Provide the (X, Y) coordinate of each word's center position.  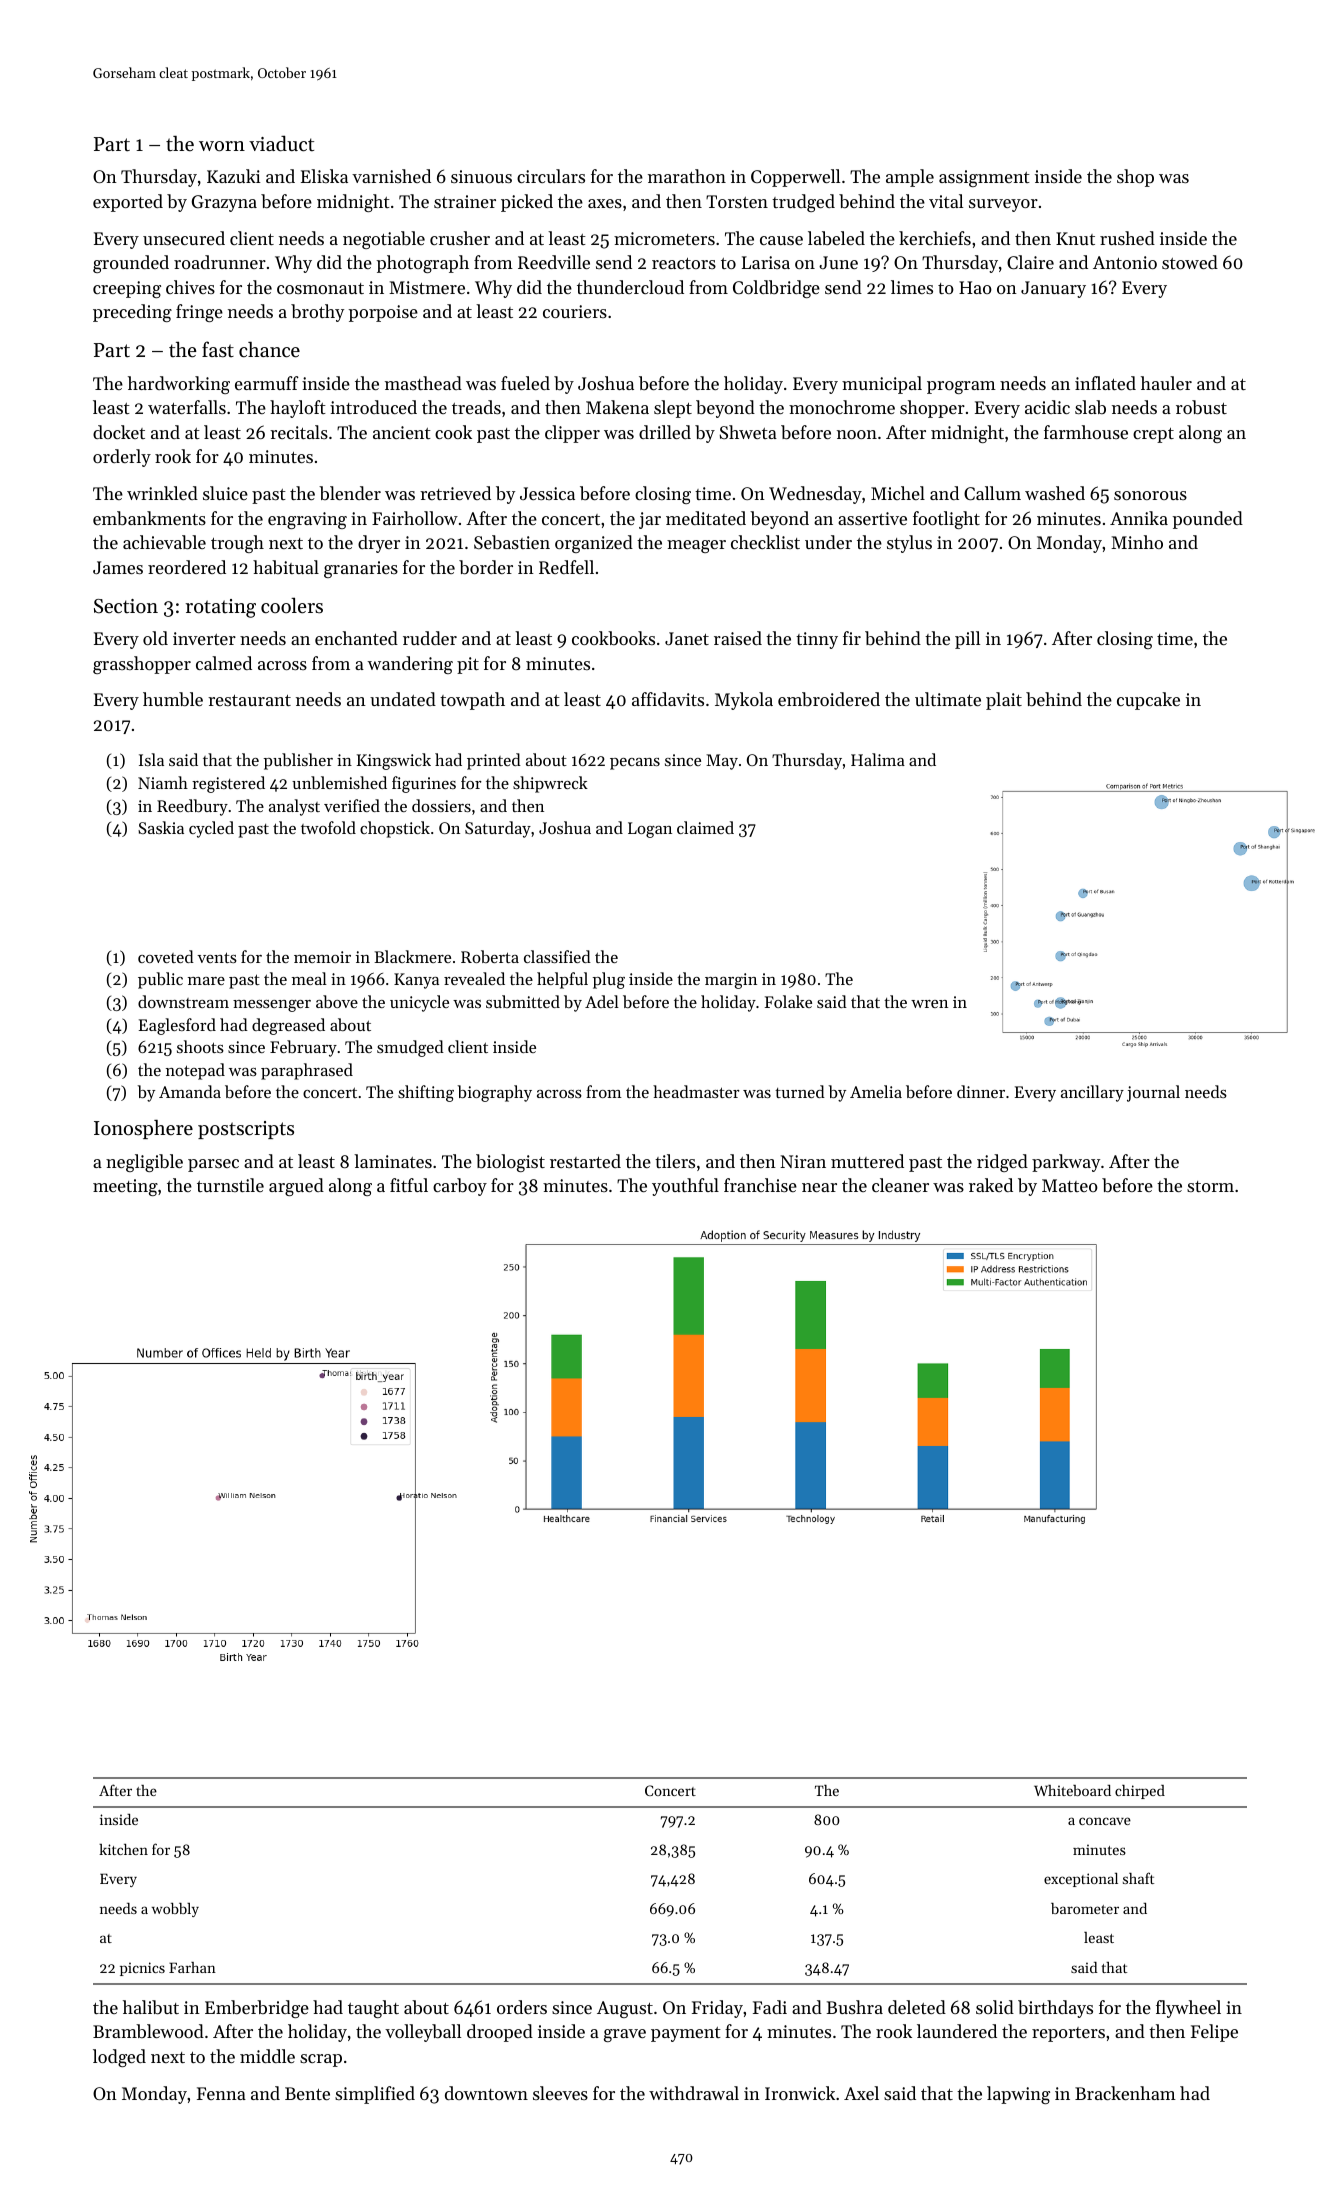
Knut (1075, 238)
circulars (551, 176)
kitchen (123, 1849)
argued (296, 1187)
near (819, 1187)
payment (686, 2034)
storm (1210, 1186)
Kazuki (234, 176)
